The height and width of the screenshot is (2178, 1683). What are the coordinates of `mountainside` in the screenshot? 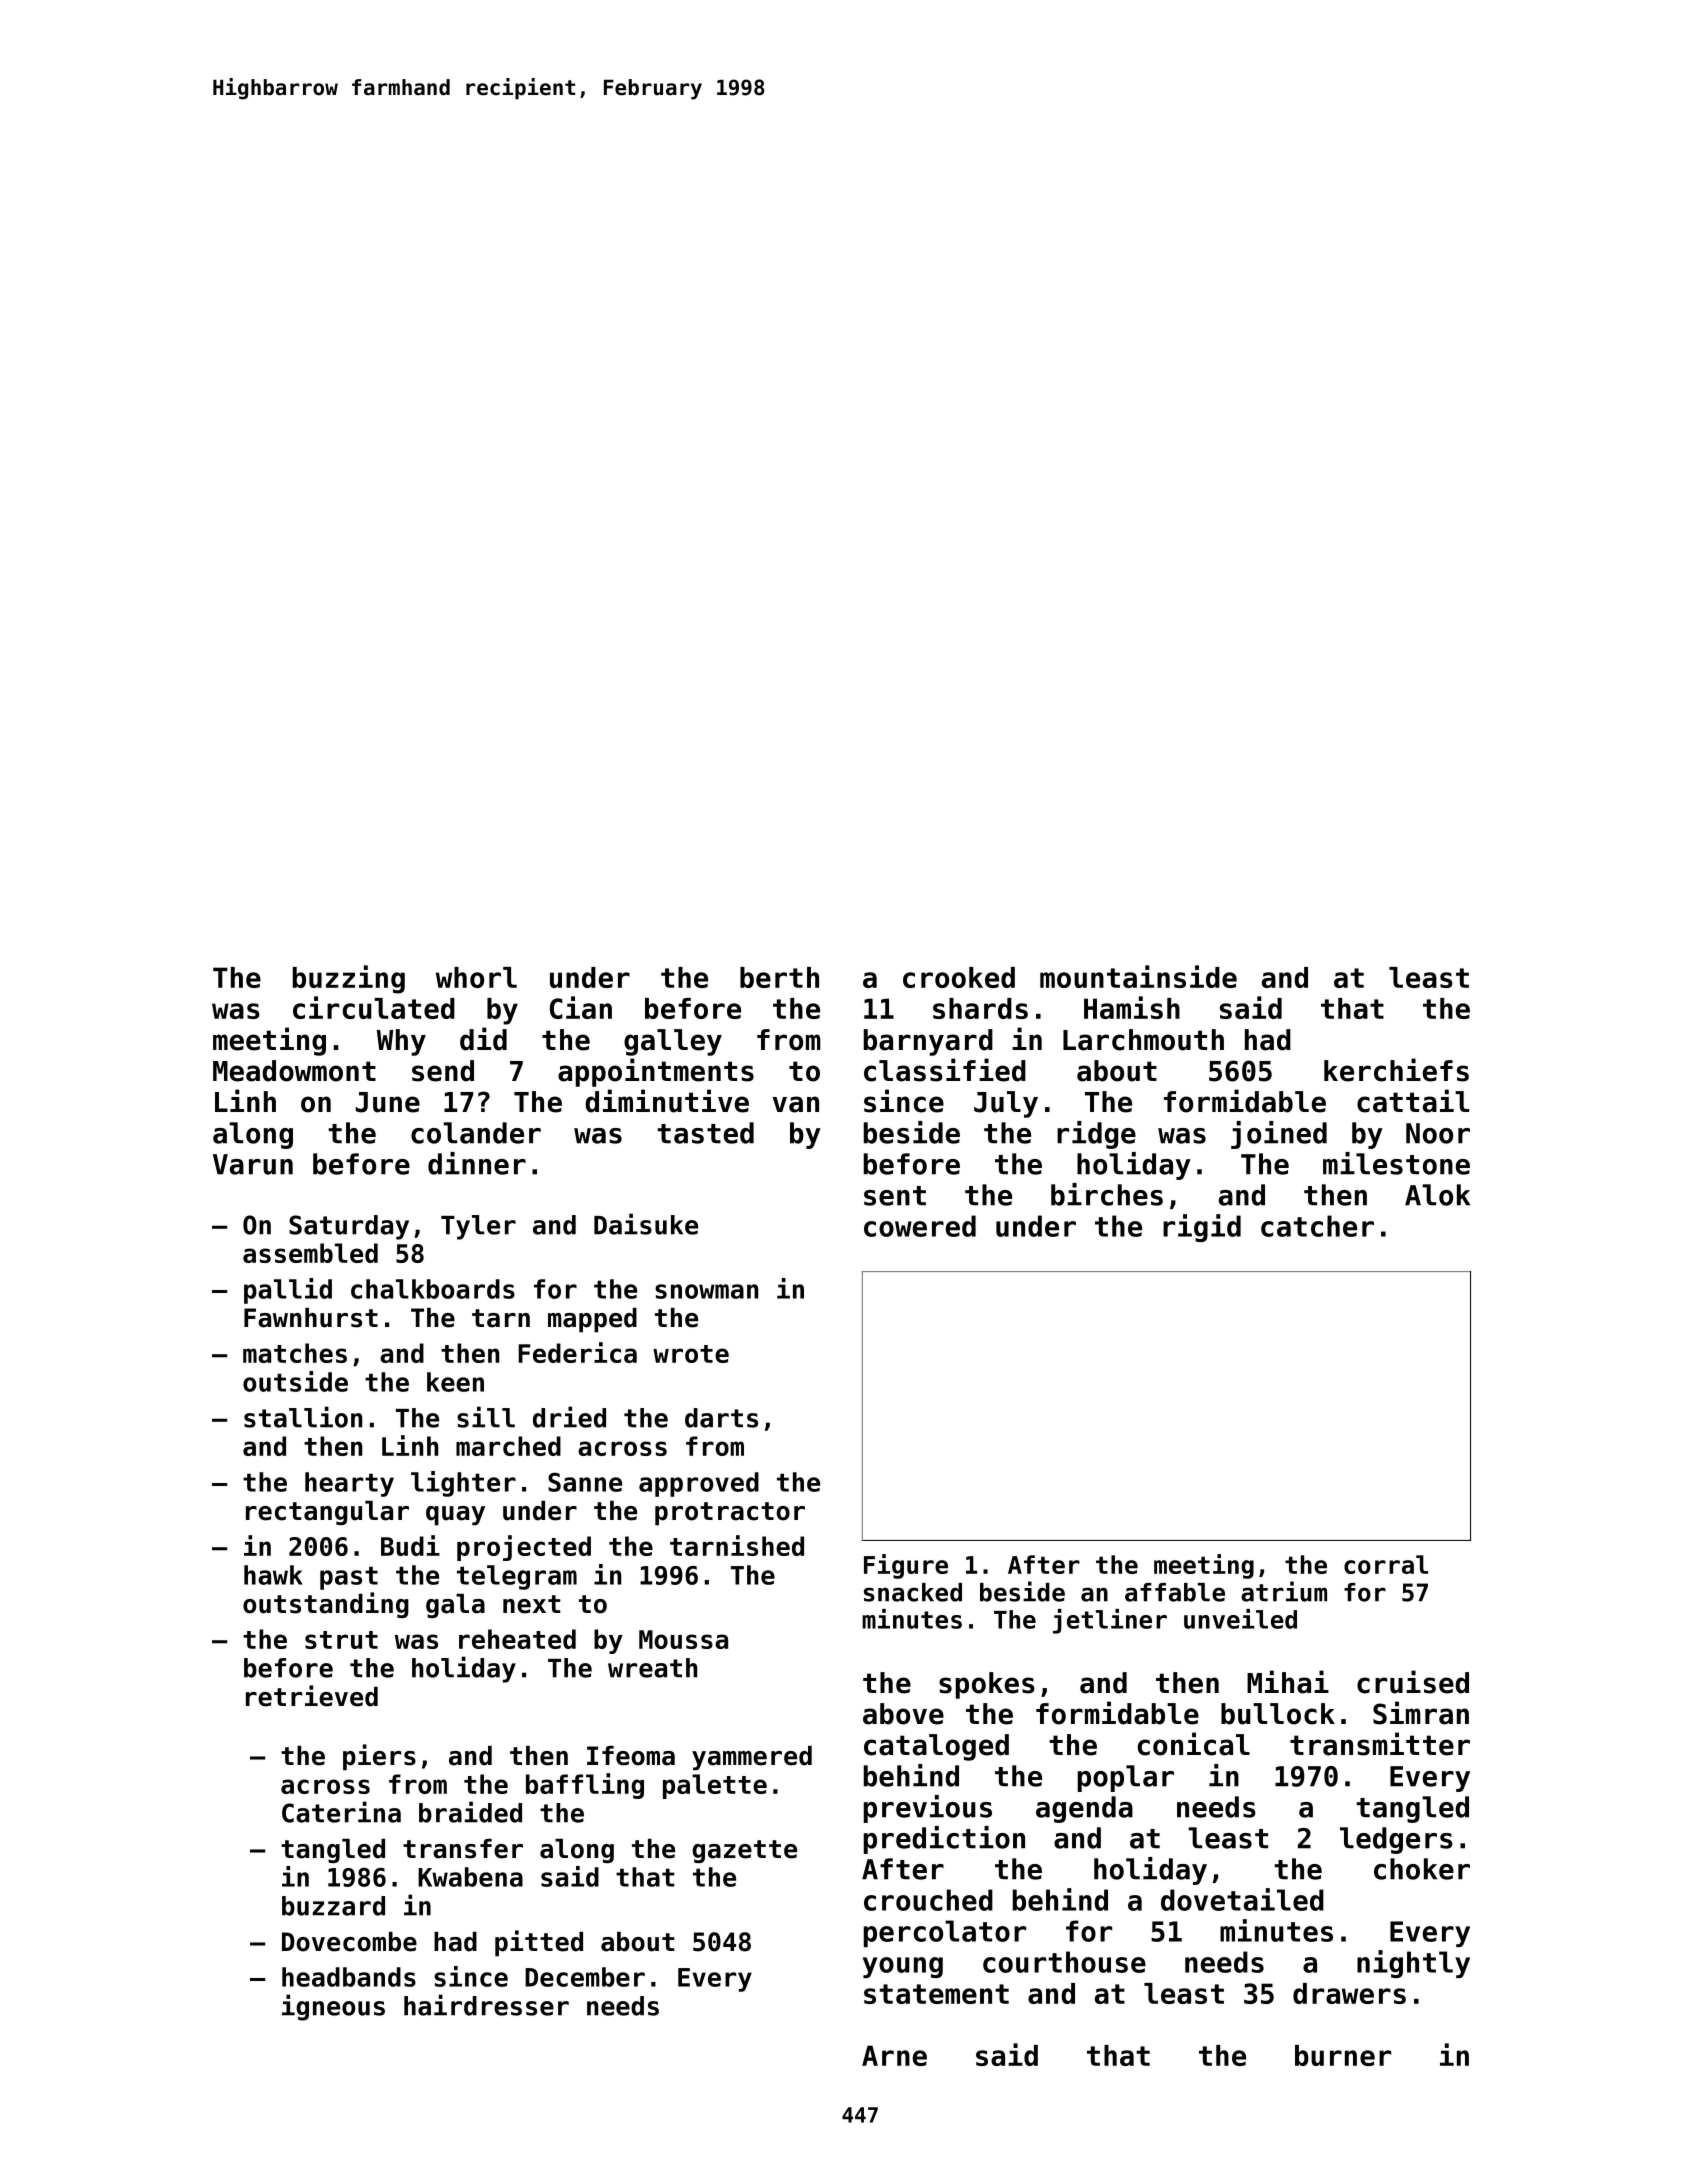 It's located at (1138, 976).
